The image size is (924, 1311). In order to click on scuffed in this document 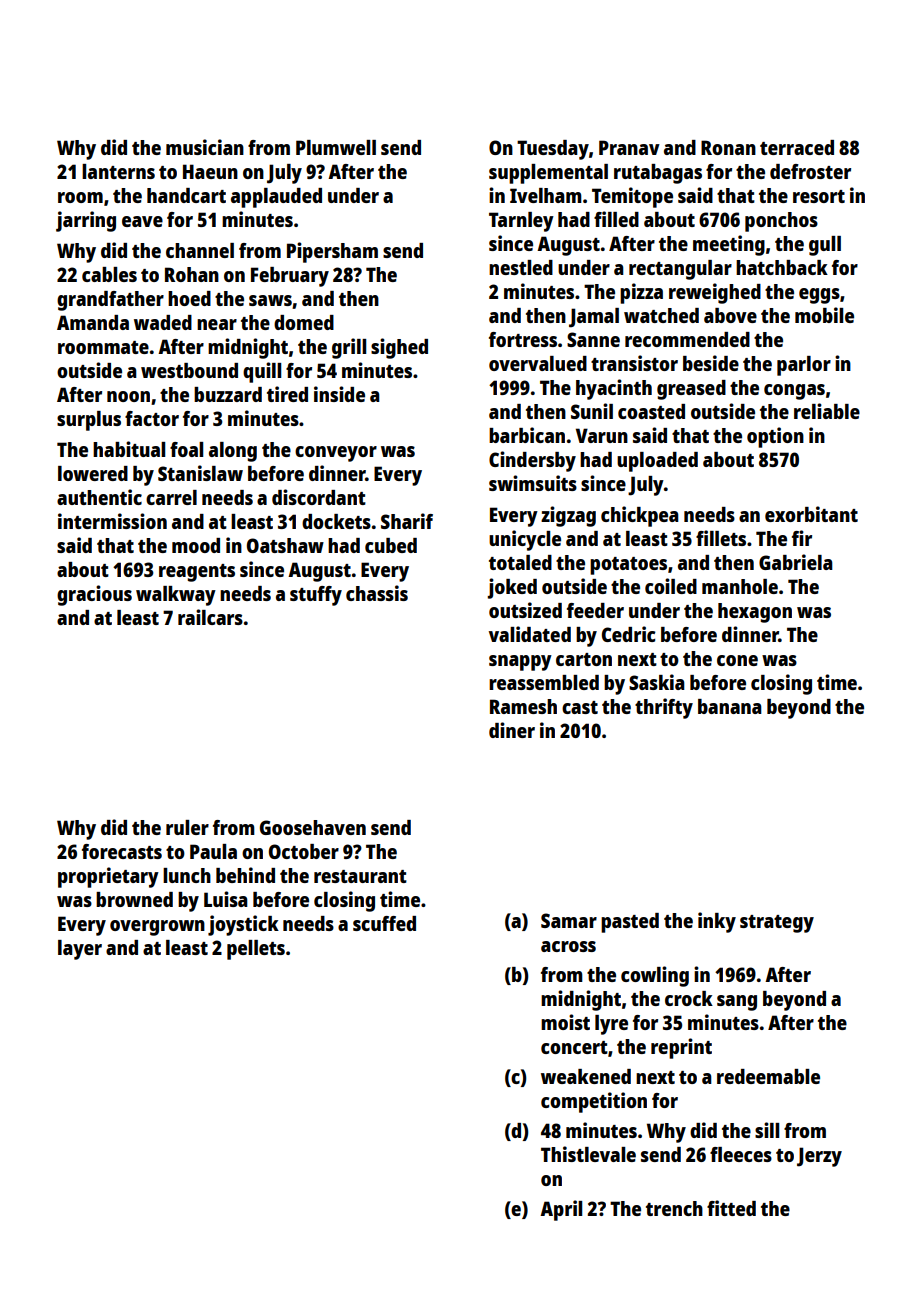, I will do `click(384, 923)`.
